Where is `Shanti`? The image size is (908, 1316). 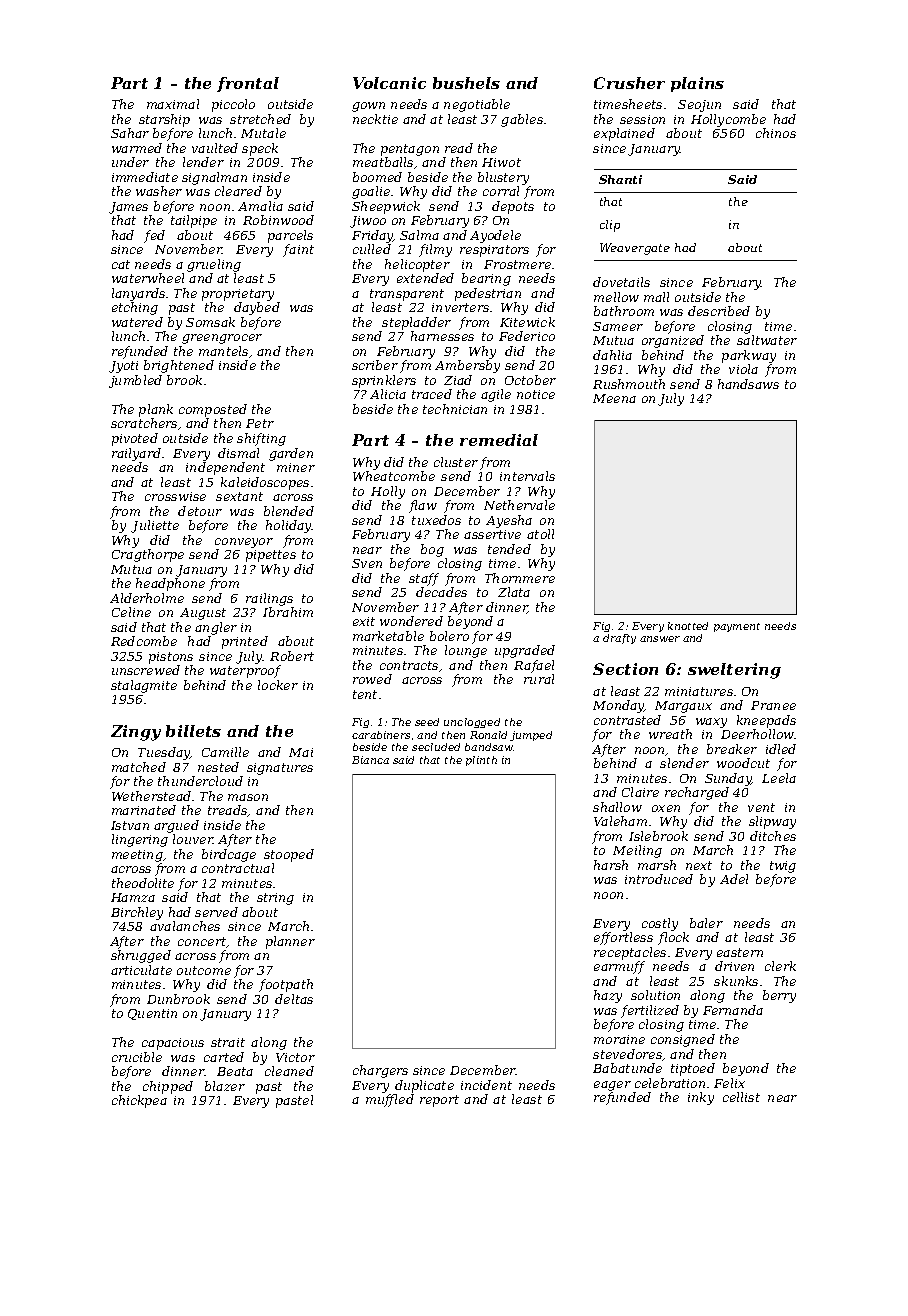
Shanti is located at coordinates (620, 179).
